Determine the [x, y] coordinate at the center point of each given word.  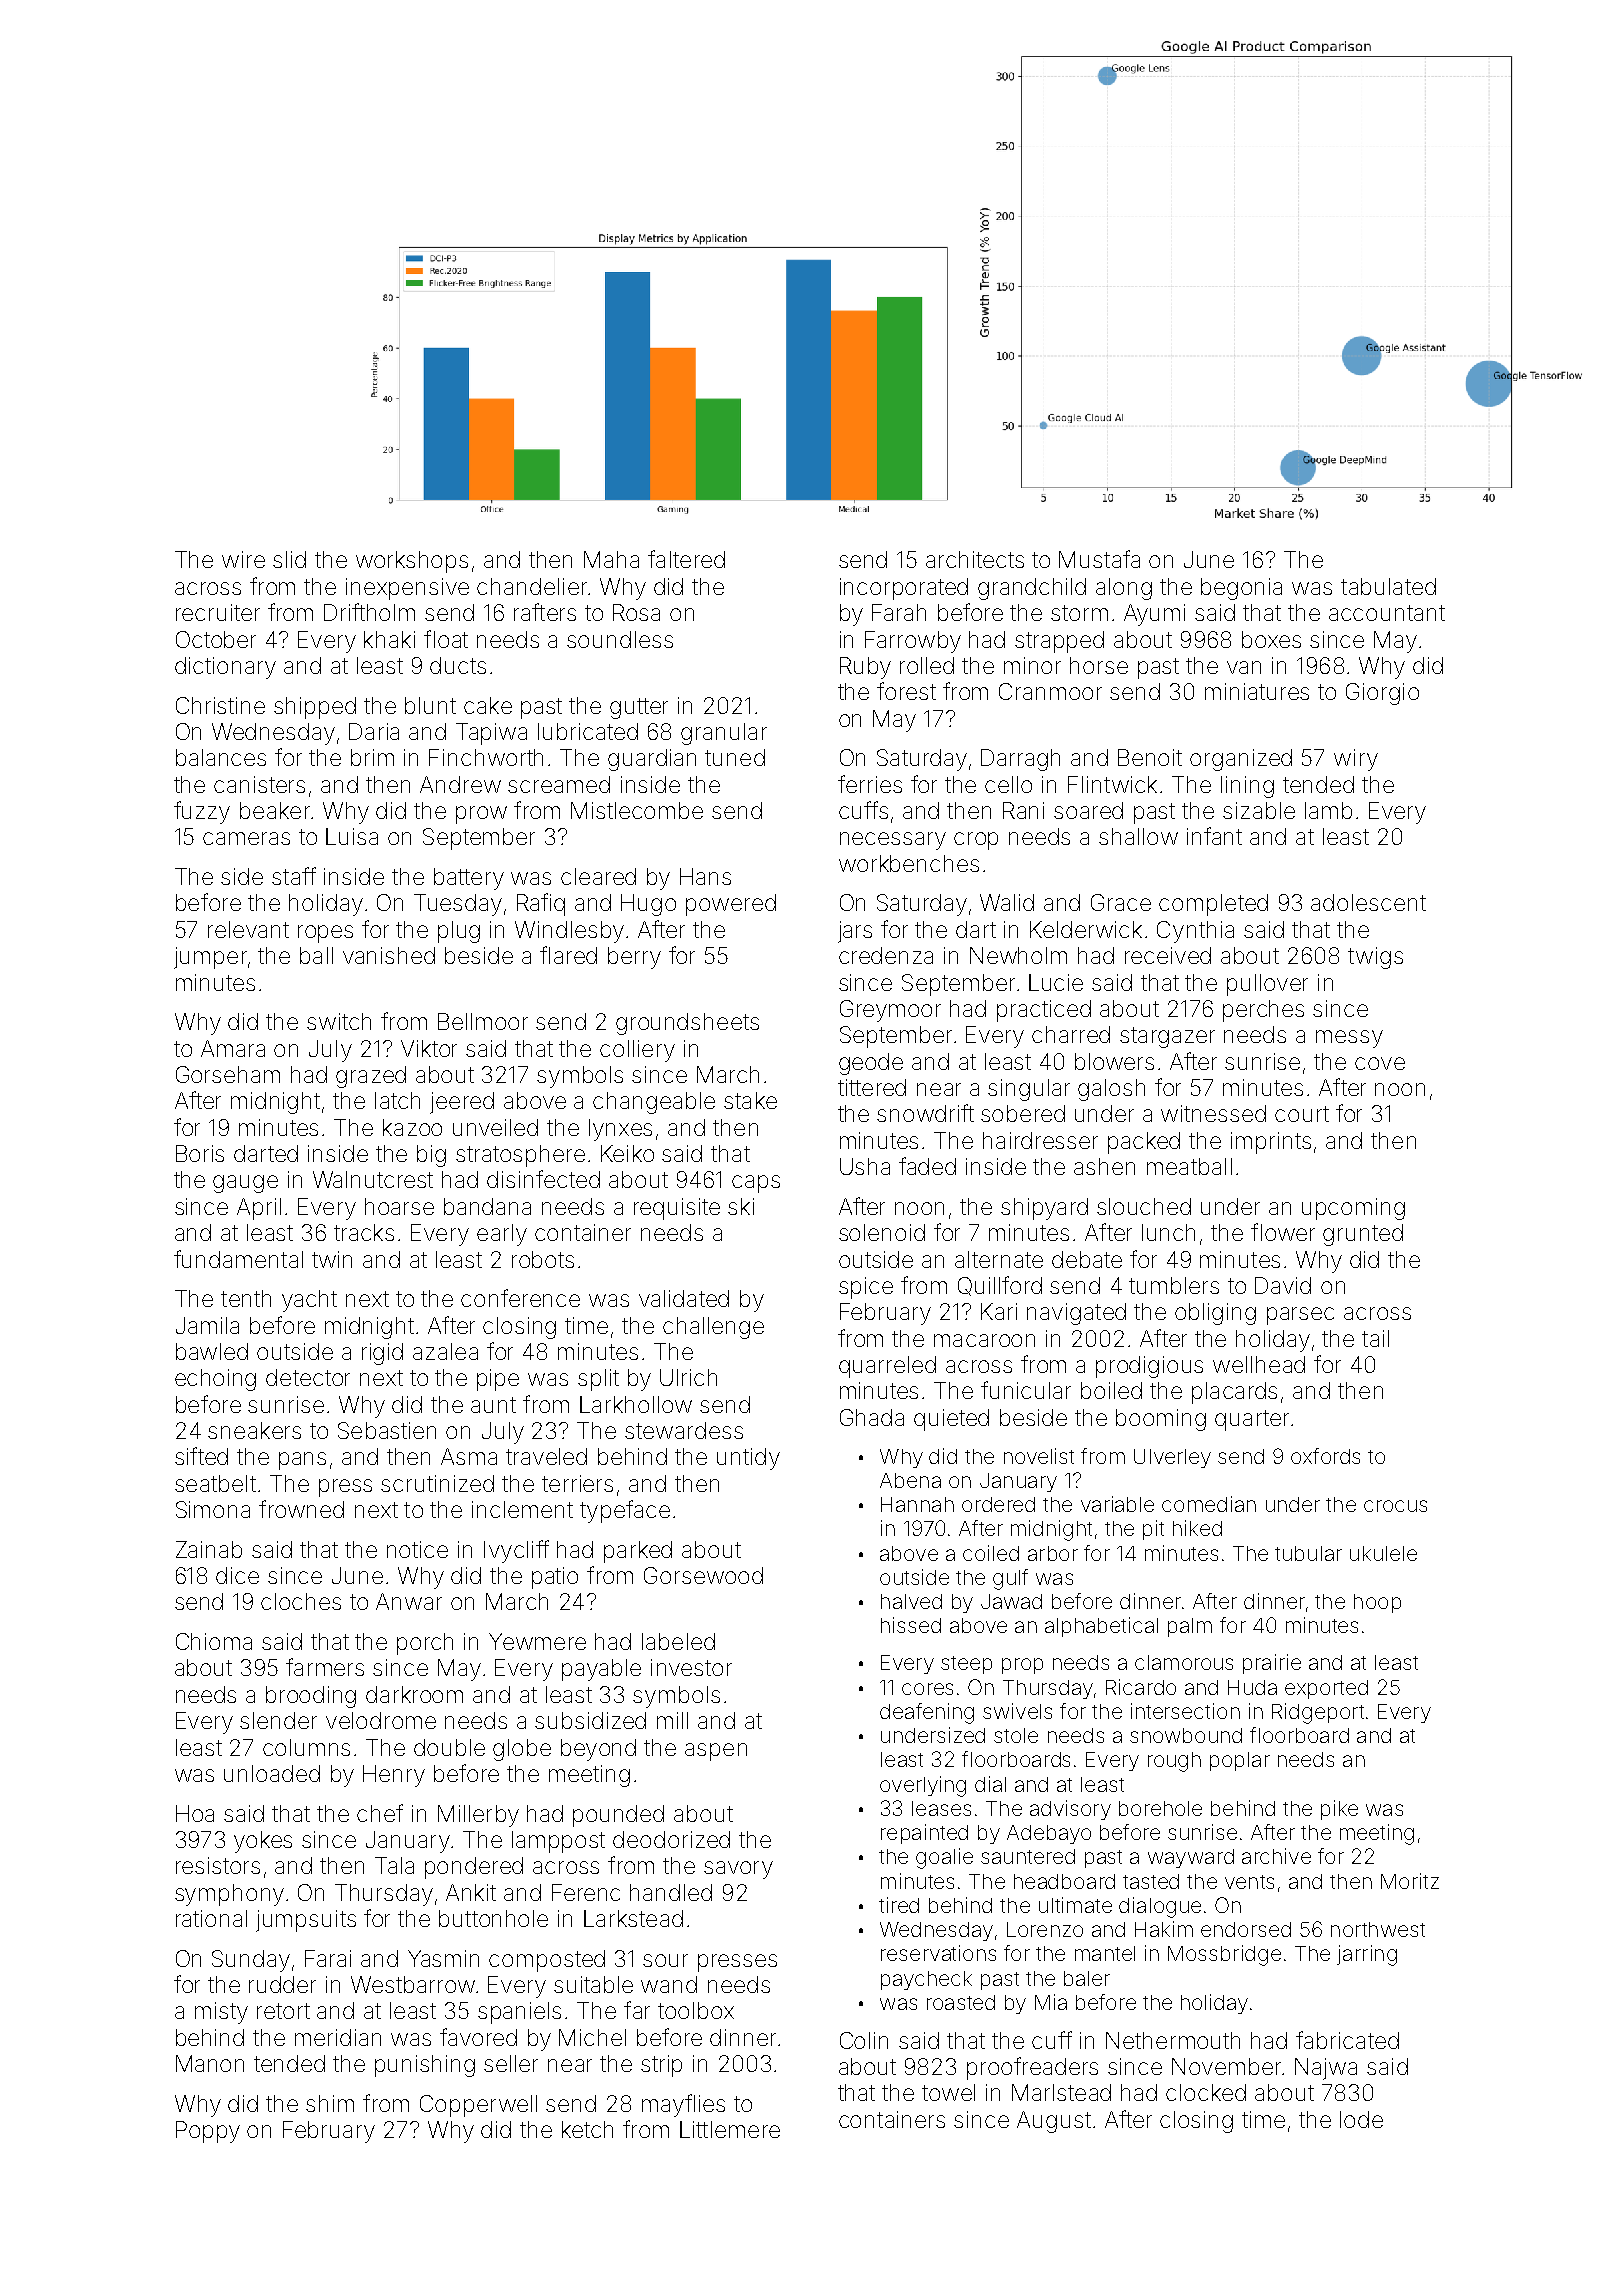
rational [211, 1918]
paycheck [926, 1980]
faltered [686, 559]
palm [1190, 1627]
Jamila [207, 1325]
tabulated [1388, 586]
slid [289, 559]
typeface [625, 1511]
